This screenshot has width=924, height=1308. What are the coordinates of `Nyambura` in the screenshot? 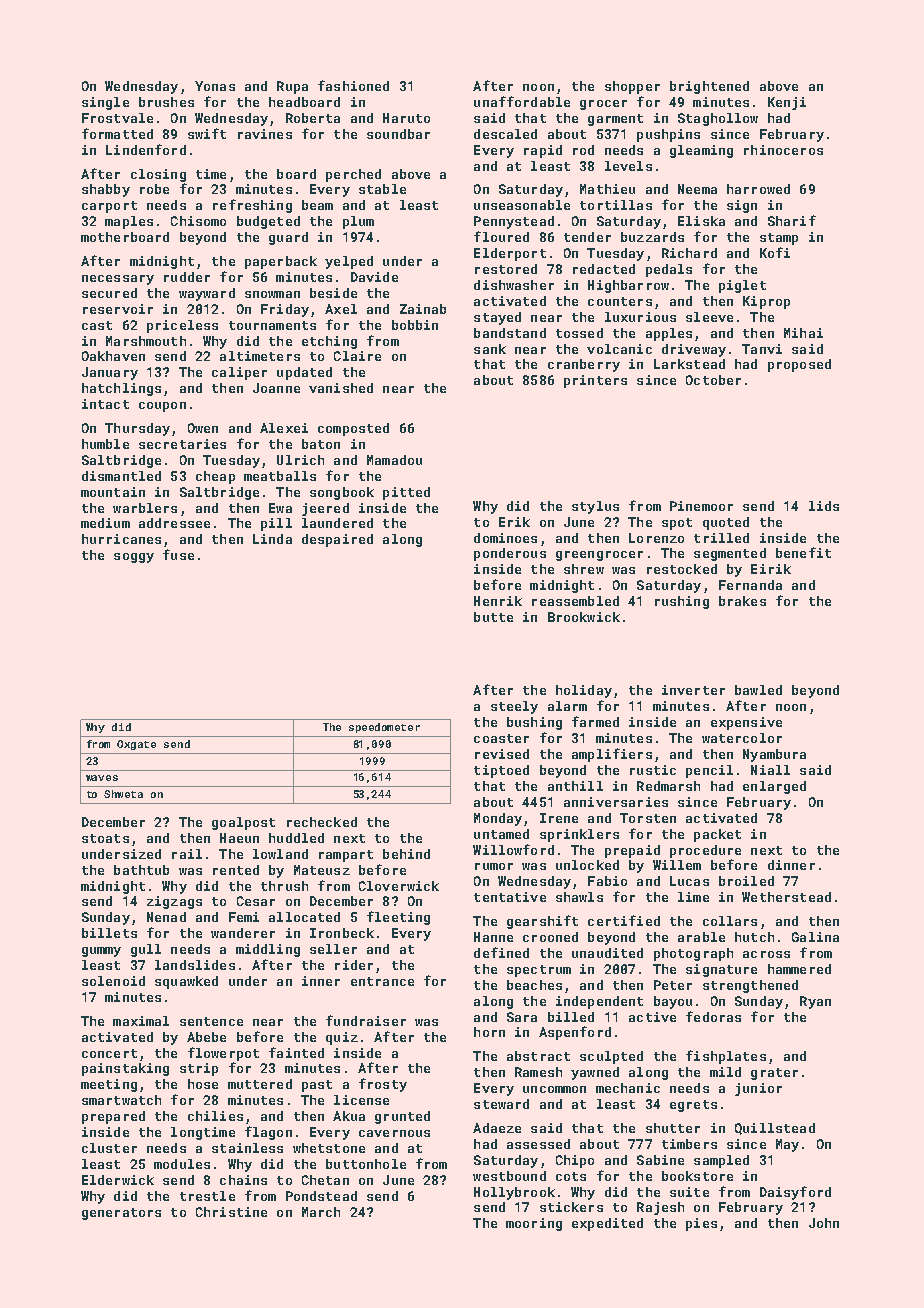 It's located at (774, 755).
